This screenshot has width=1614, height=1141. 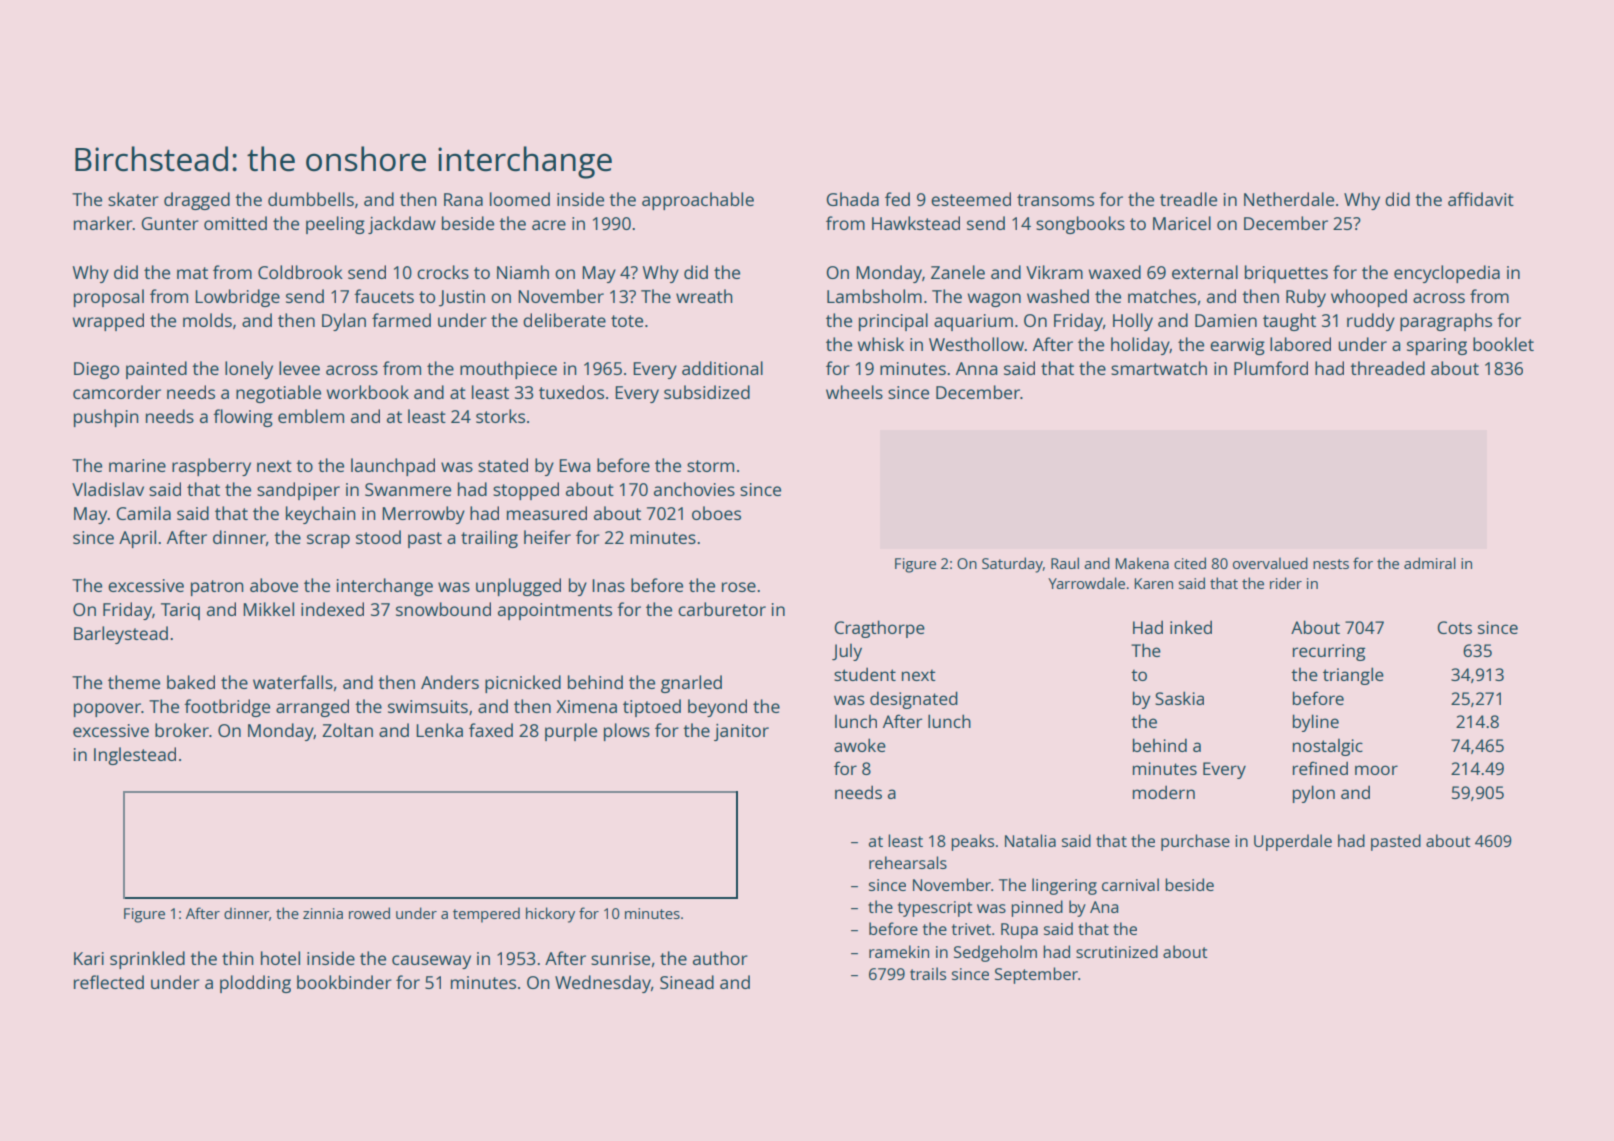 I want to click on pushpin, so click(x=106, y=418).
